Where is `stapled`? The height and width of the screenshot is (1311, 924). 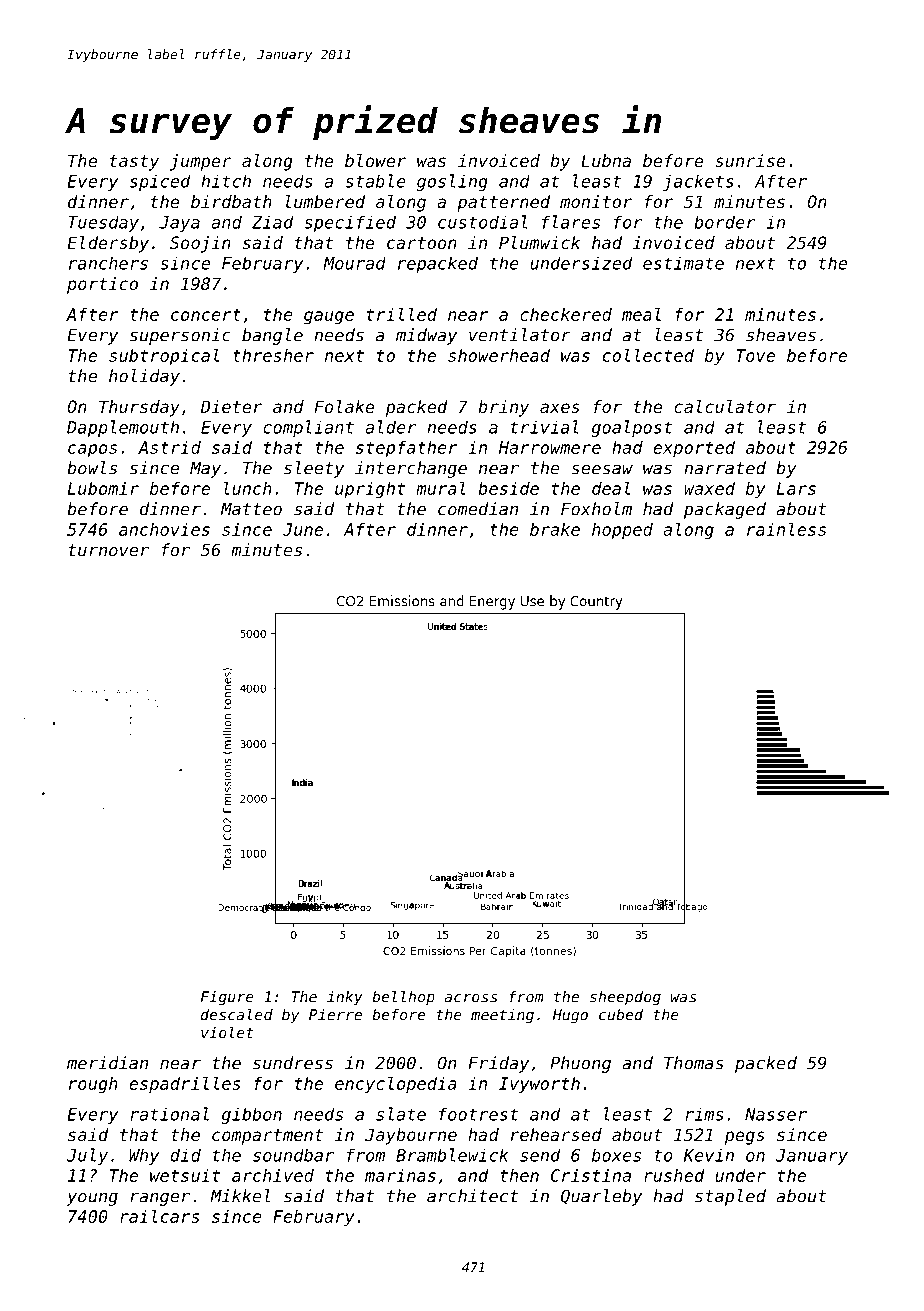
stapled is located at coordinates (730, 1197).
